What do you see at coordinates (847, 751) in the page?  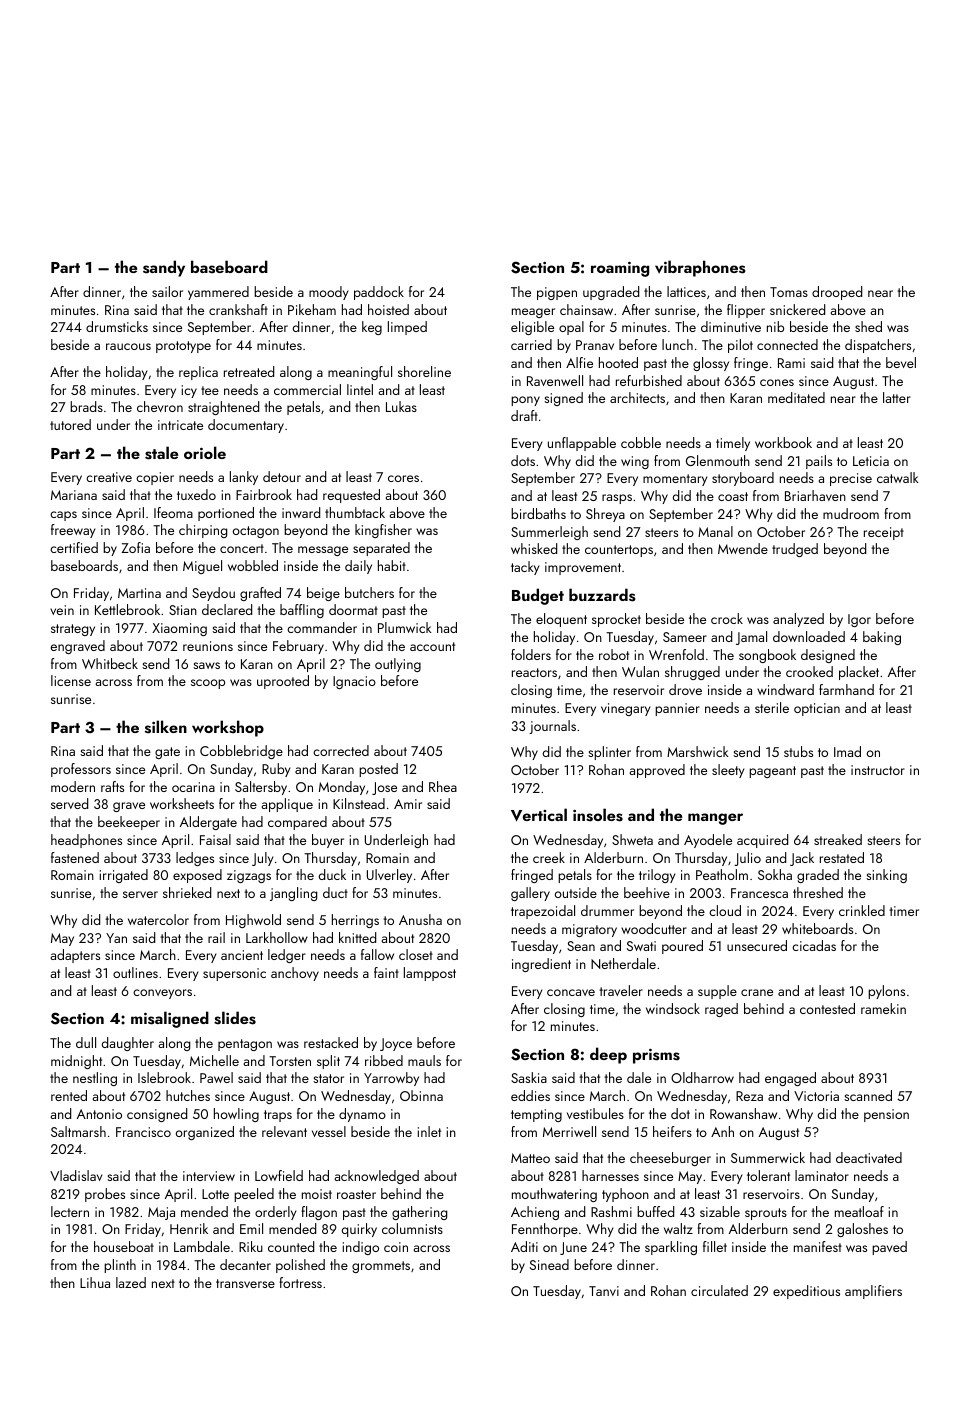 I see `Imad` at bounding box center [847, 751].
